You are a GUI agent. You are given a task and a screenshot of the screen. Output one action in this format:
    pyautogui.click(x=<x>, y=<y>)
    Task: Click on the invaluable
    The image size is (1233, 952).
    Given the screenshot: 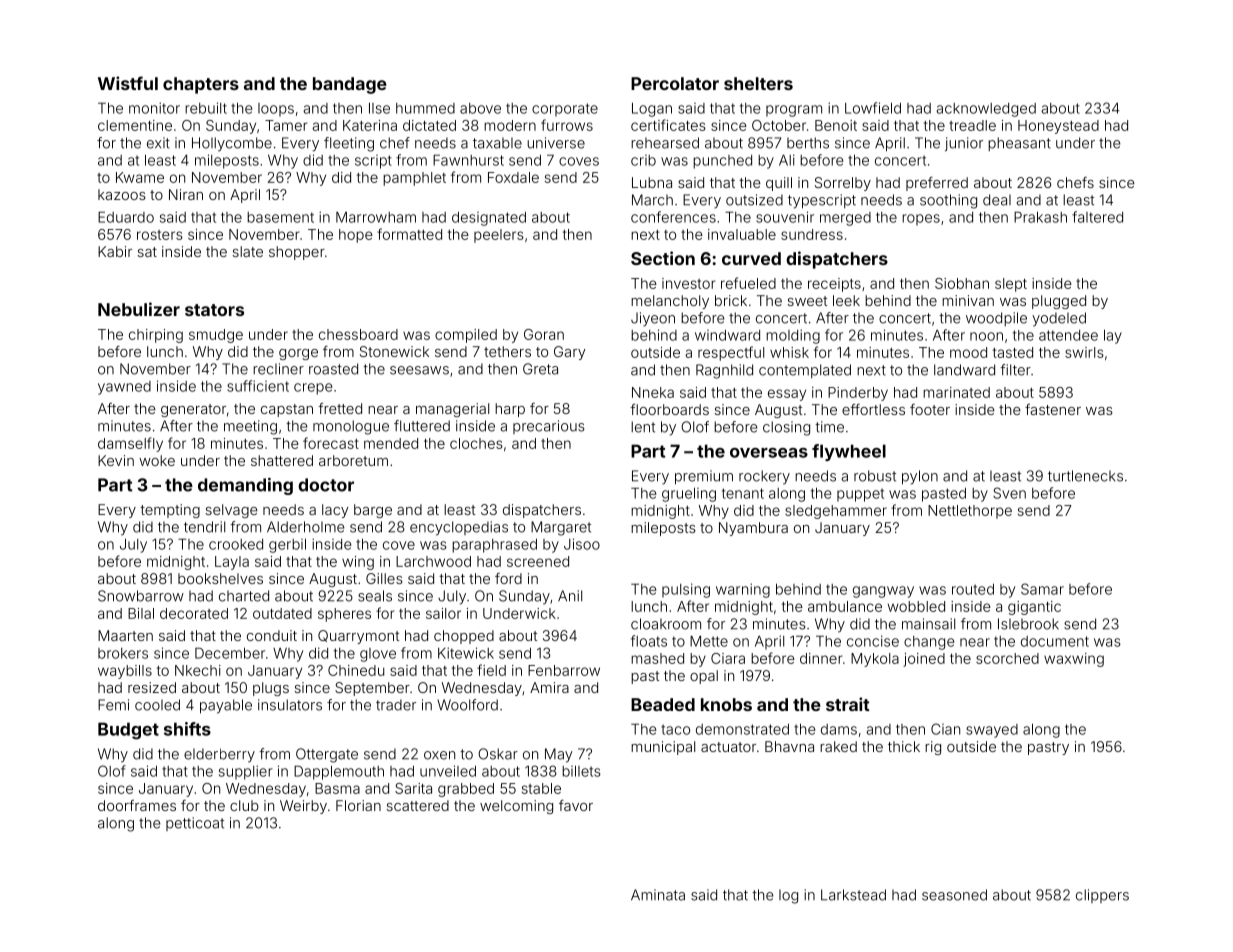 What is the action you would take?
    pyautogui.click(x=742, y=234)
